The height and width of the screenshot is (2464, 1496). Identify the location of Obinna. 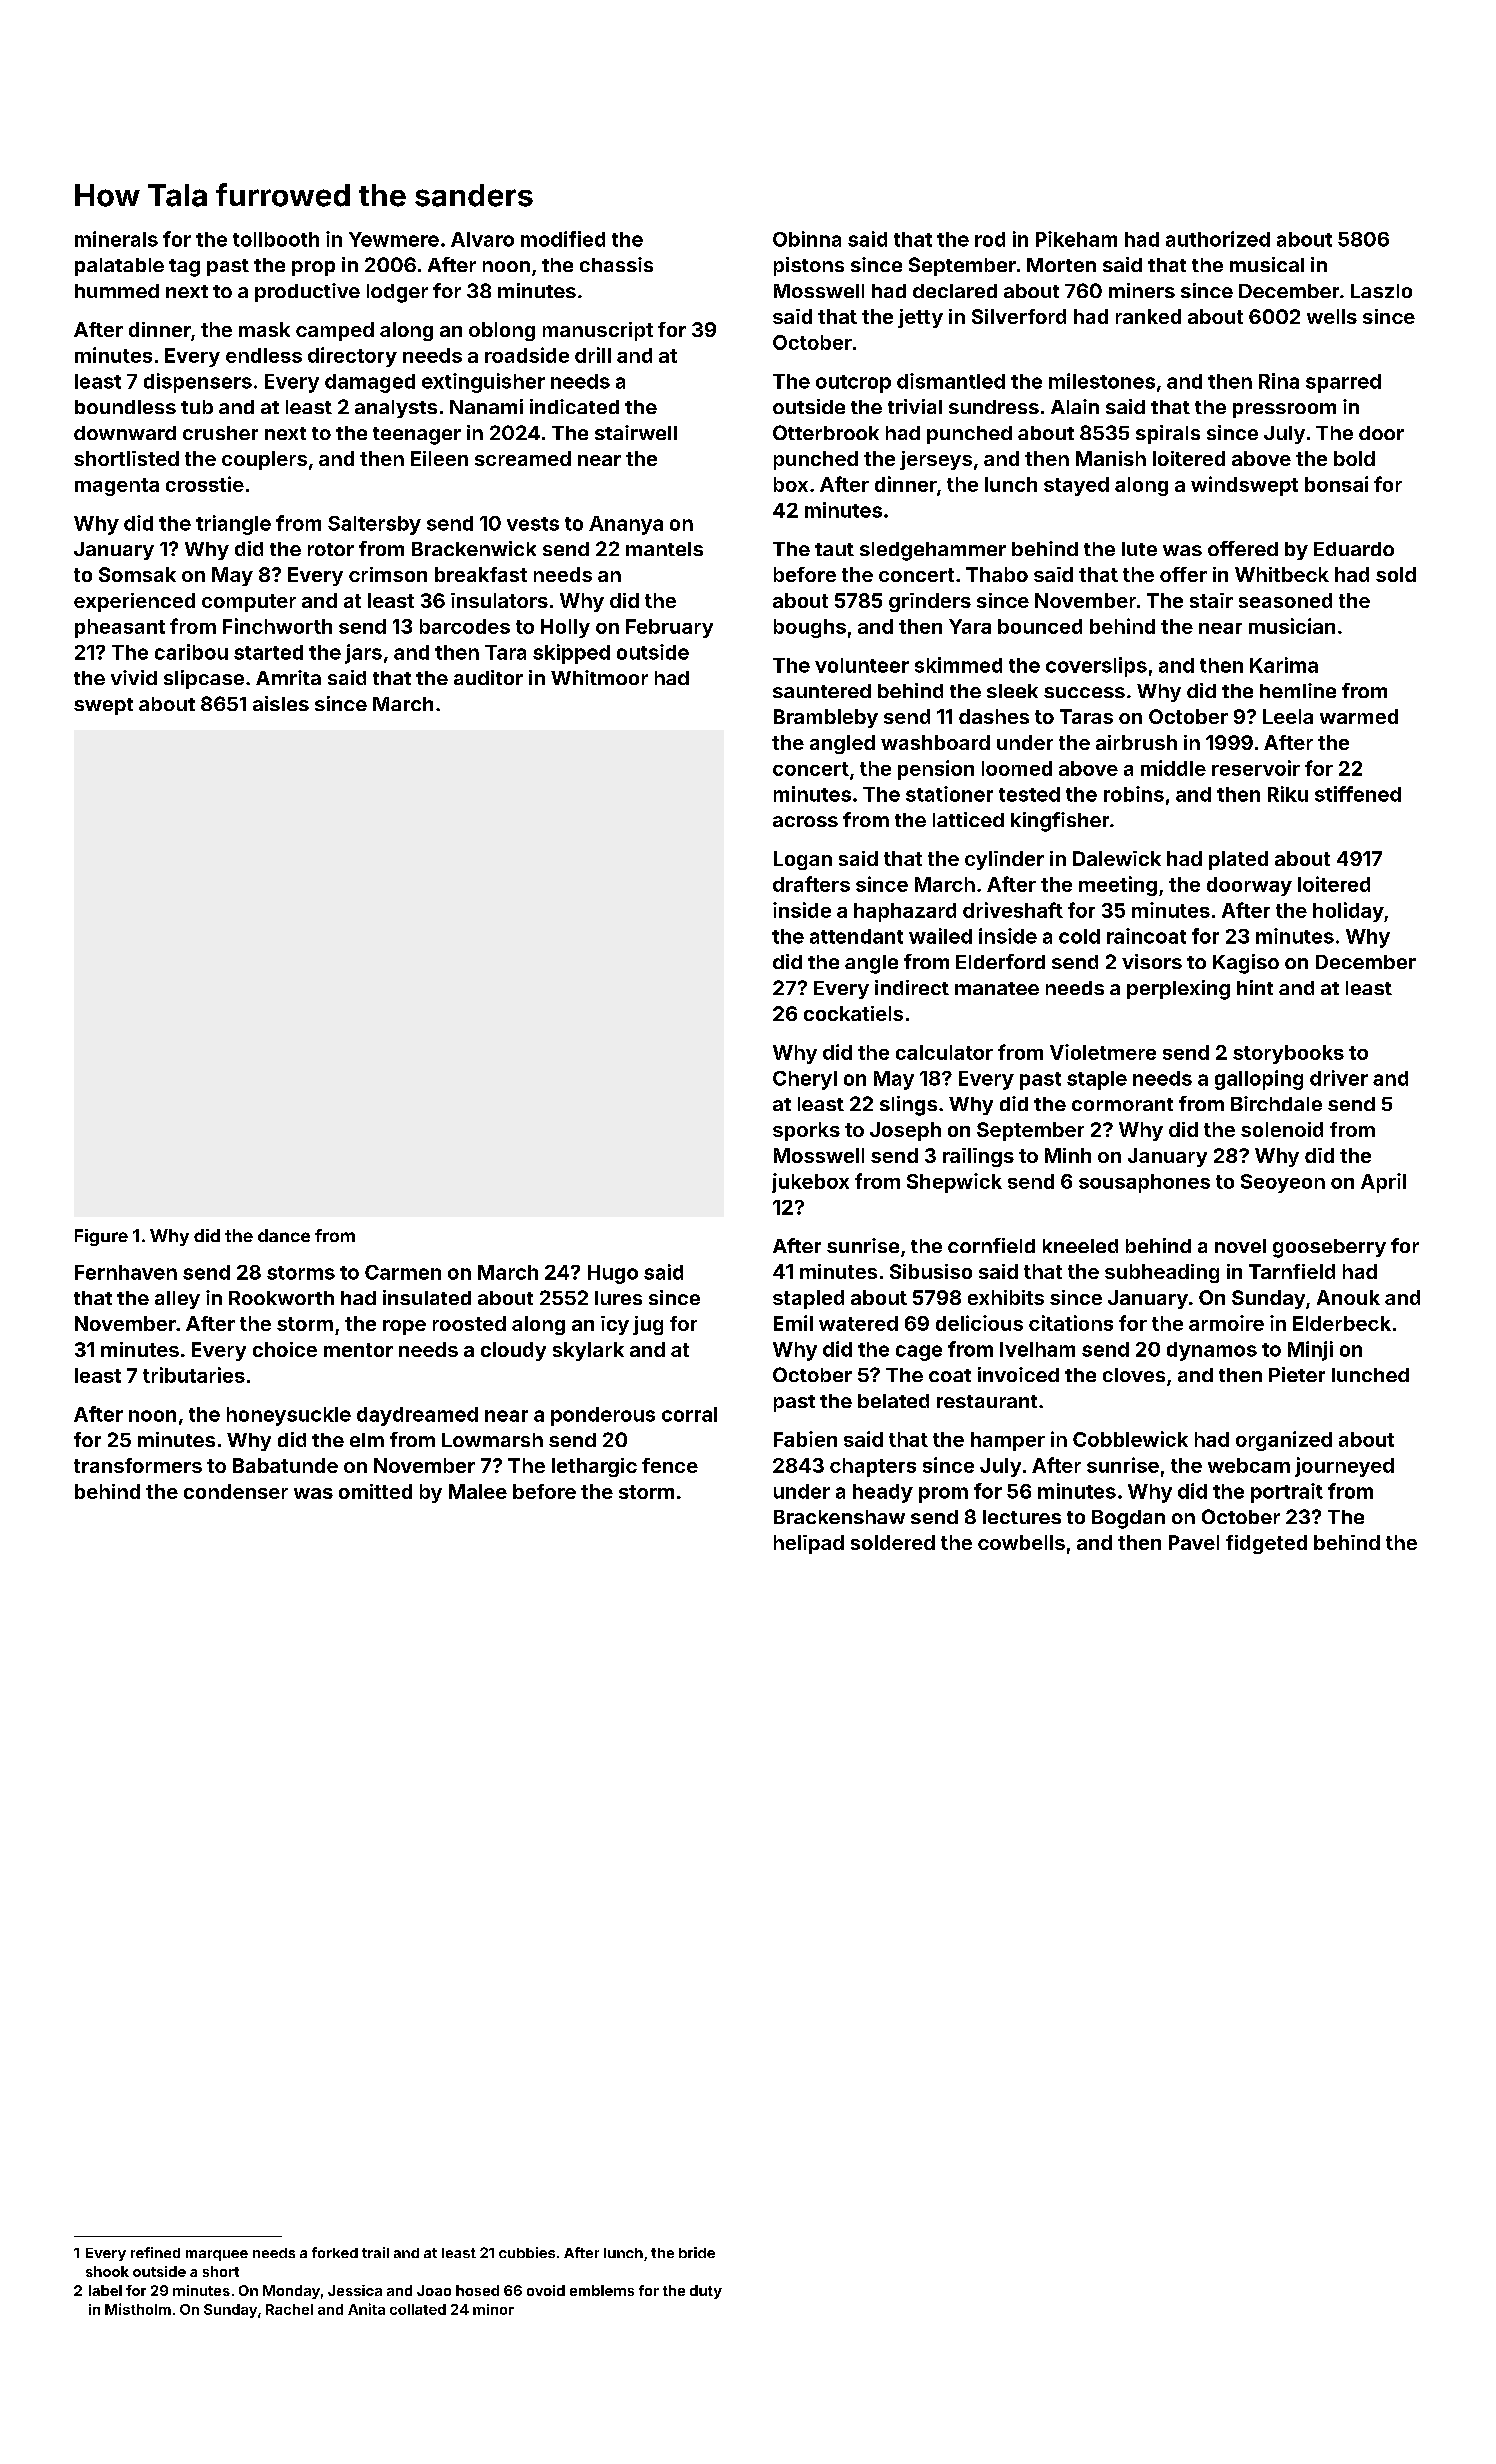
(807, 239).
